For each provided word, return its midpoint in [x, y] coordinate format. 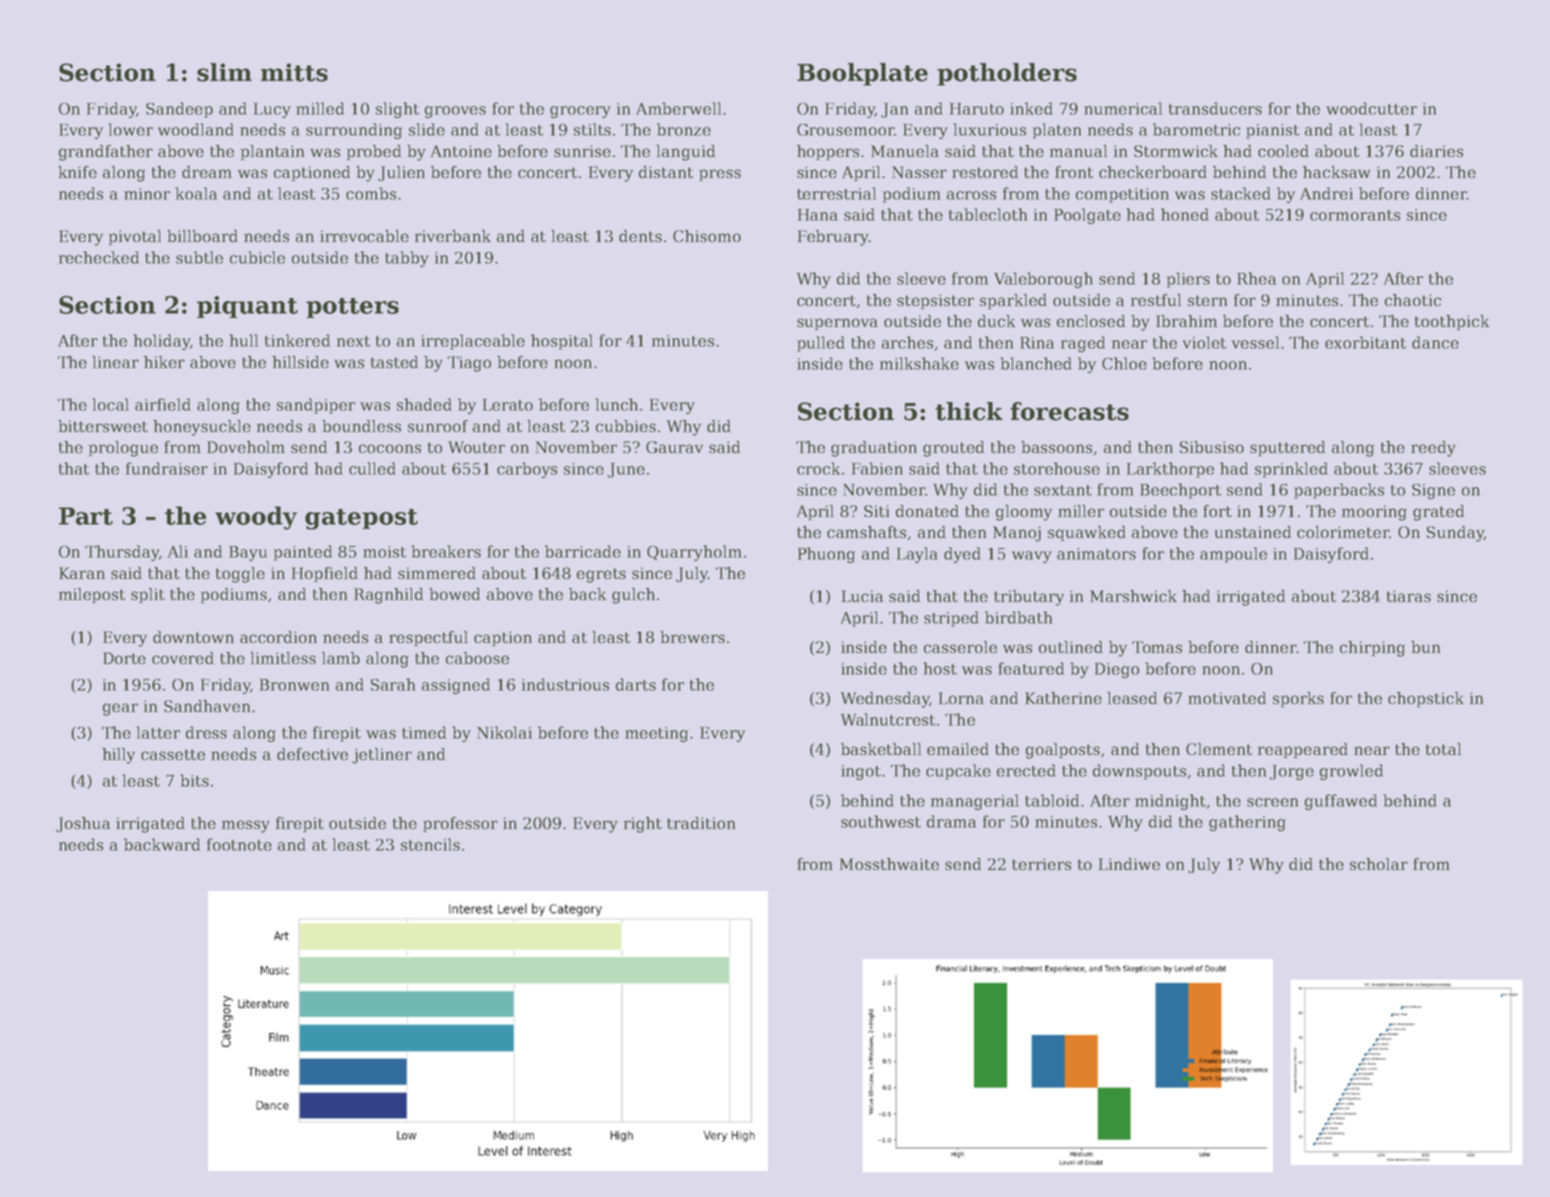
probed [374, 152]
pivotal [135, 237]
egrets [601, 575]
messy [246, 826]
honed [1185, 214]
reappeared [1303, 750]
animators [1096, 554]
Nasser [919, 172]
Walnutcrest [888, 719]
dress [206, 732]
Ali [178, 551]
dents [640, 236]
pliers [1188, 280]
